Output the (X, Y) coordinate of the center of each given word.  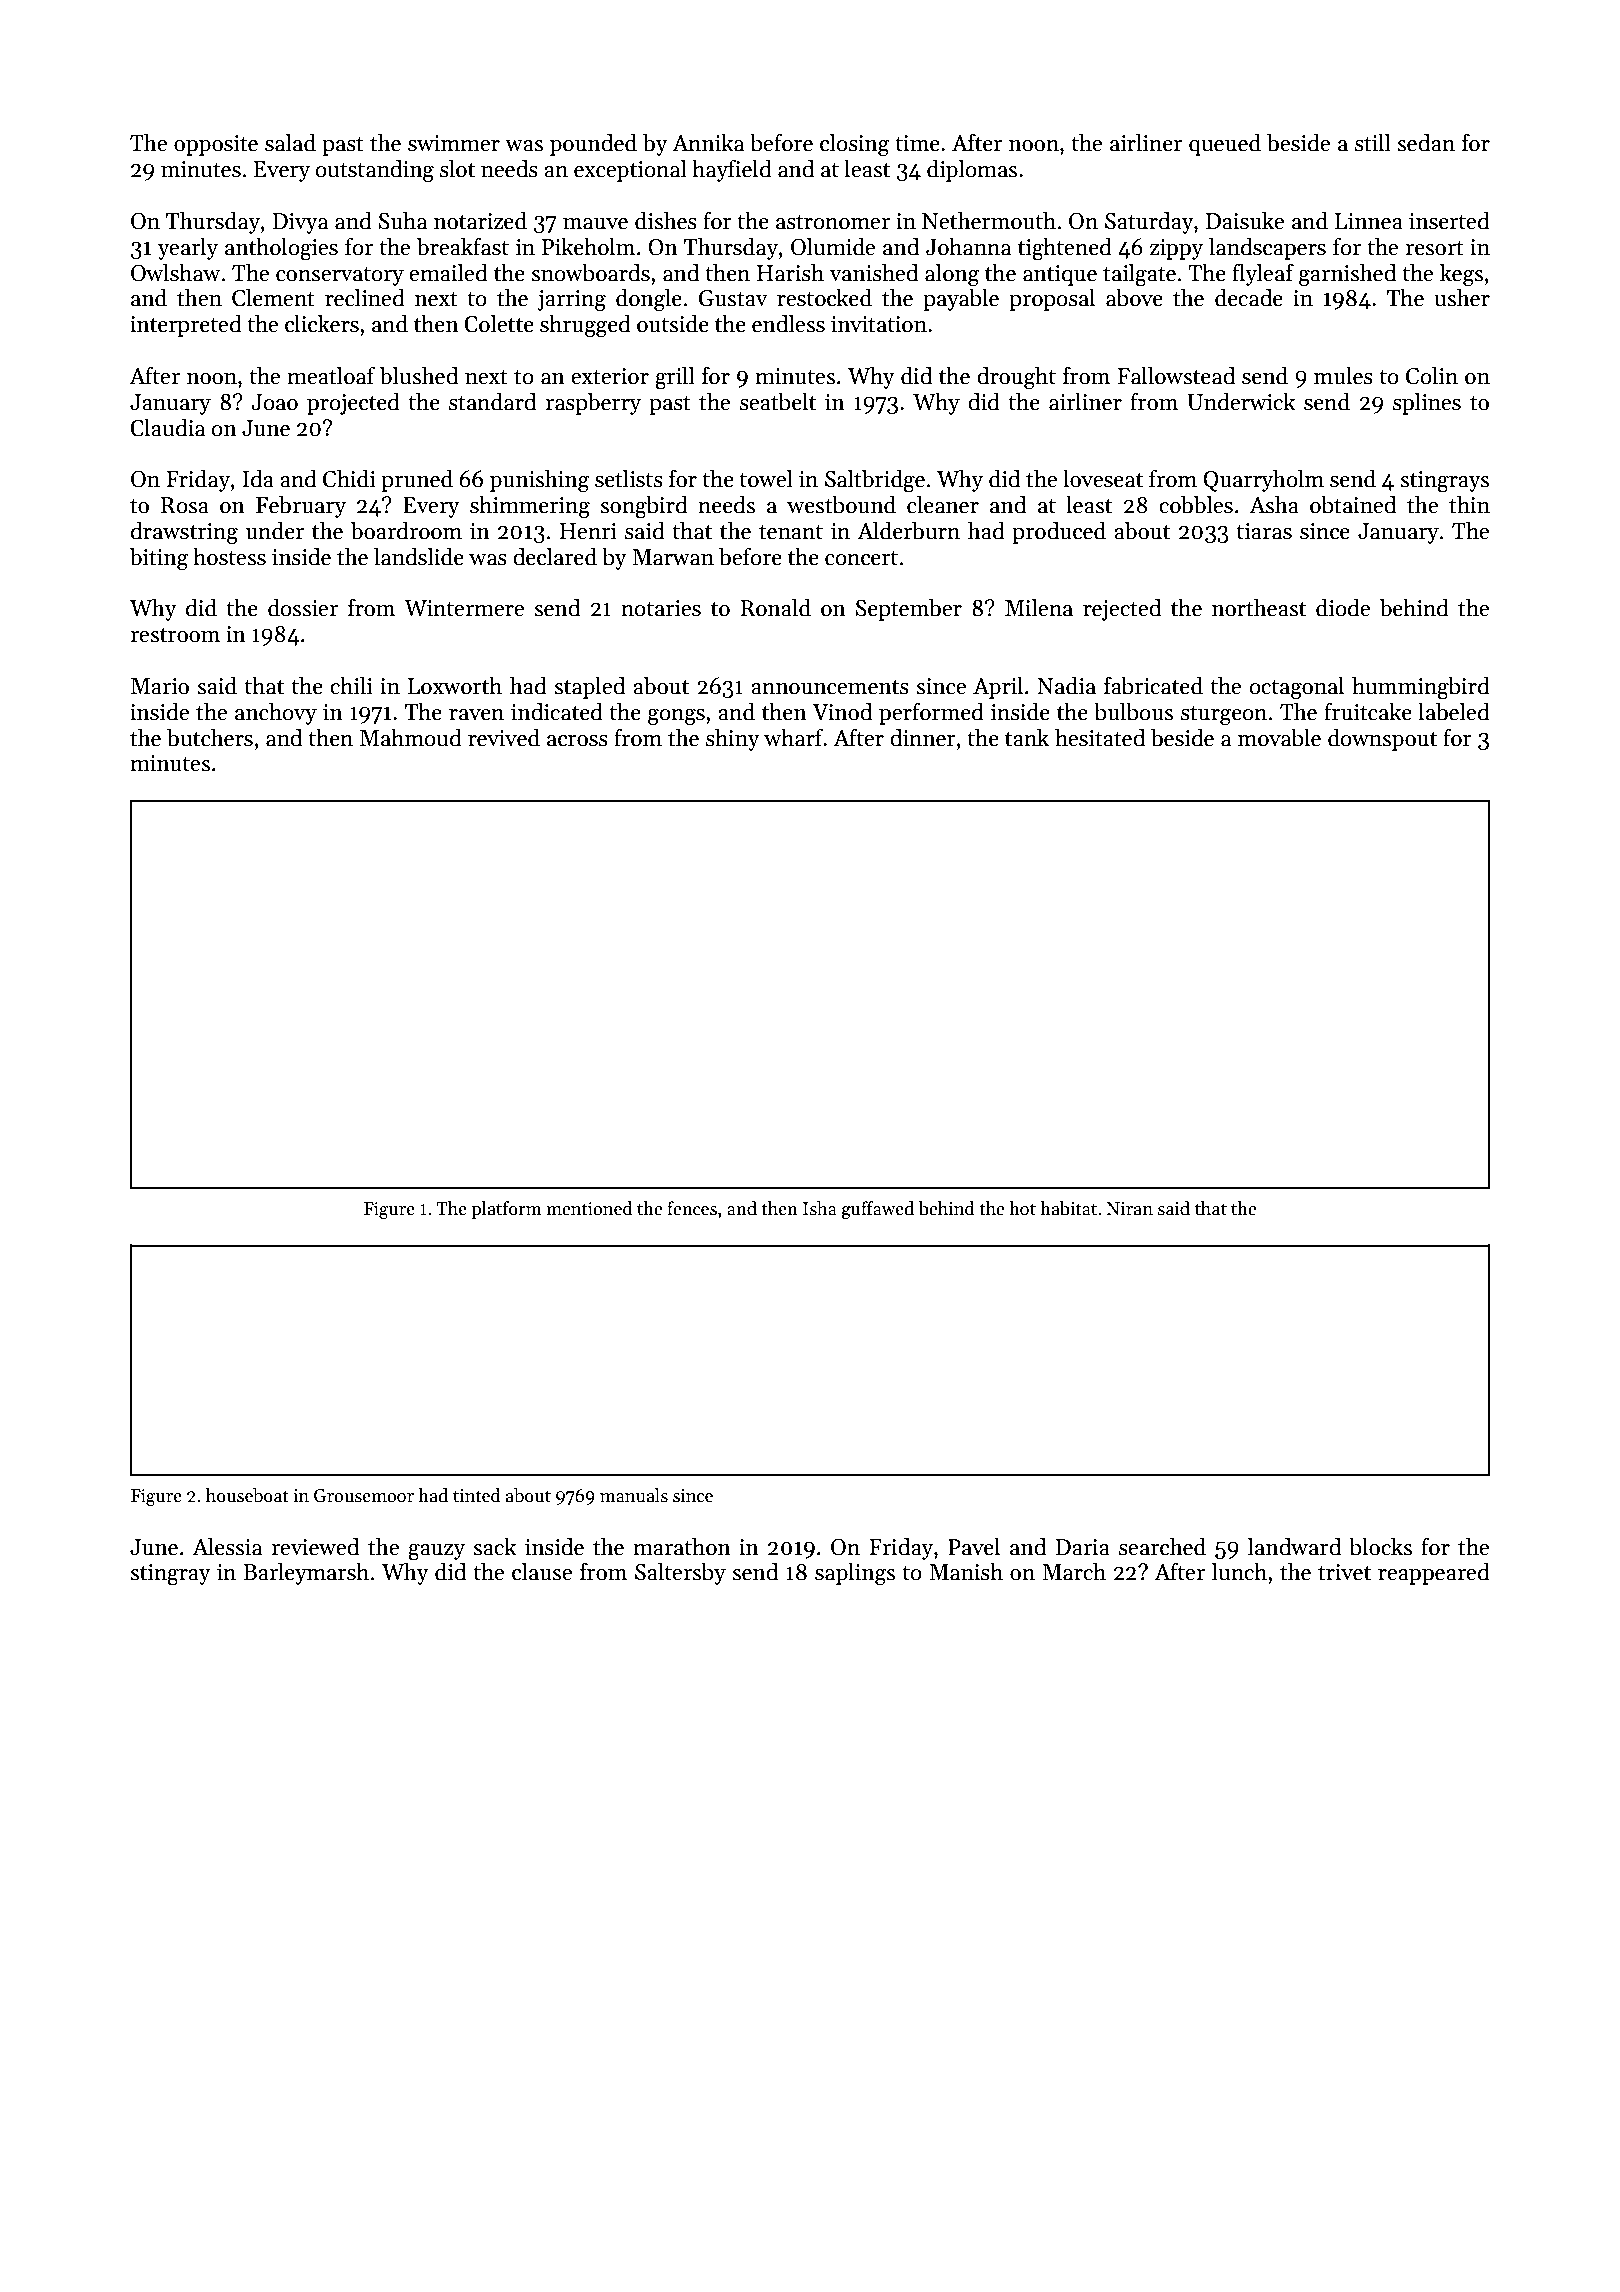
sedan (1426, 143)
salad (290, 143)
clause (542, 1572)
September (909, 610)
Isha (820, 1208)
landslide (419, 557)
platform (506, 1210)
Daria (1083, 1547)
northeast (1259, 608)
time (917, 143)
